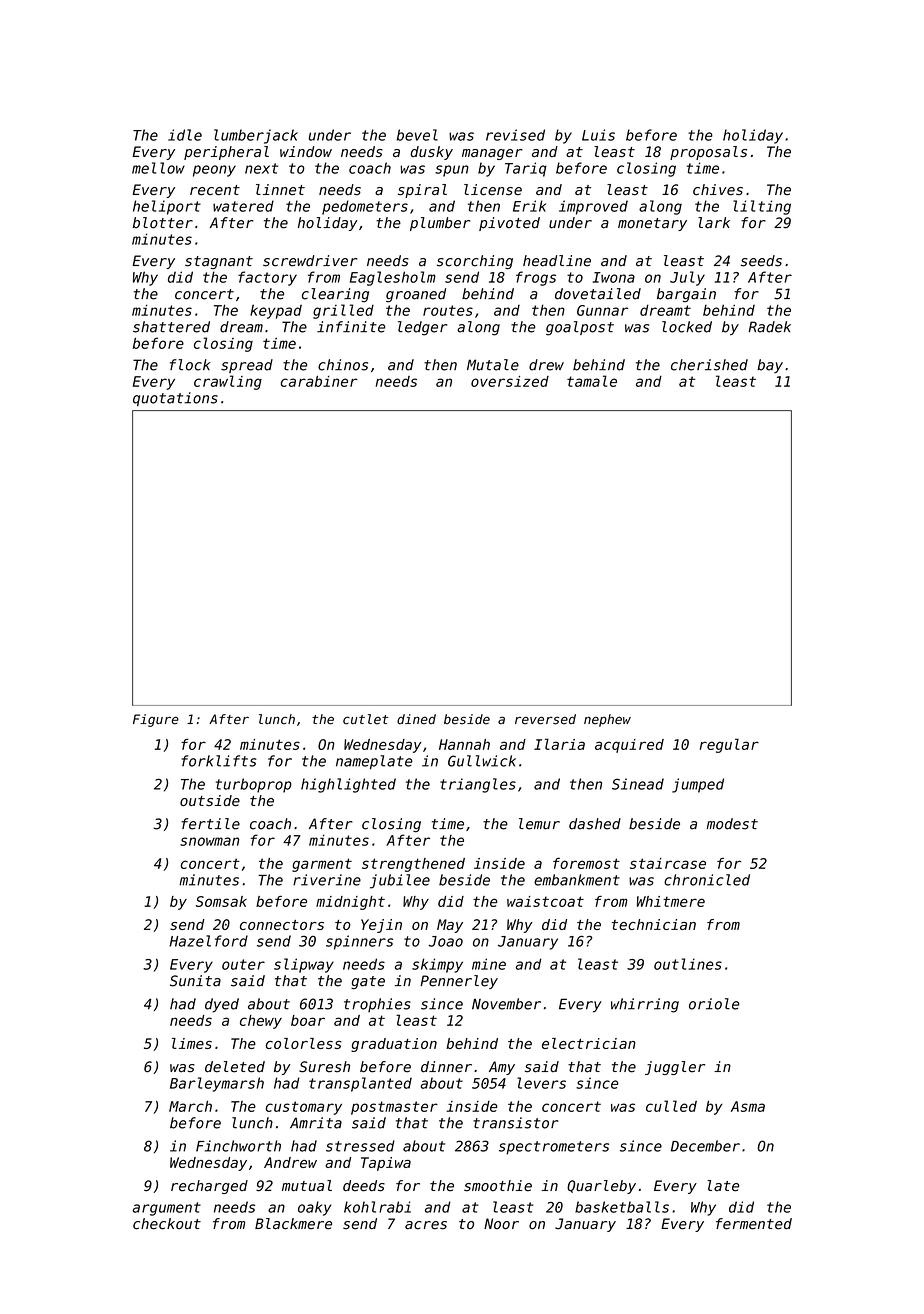 The height and width of the image is (1314, 924). Describe the element at coordinates (654, 924) in the image. I see `technician` at that location.
